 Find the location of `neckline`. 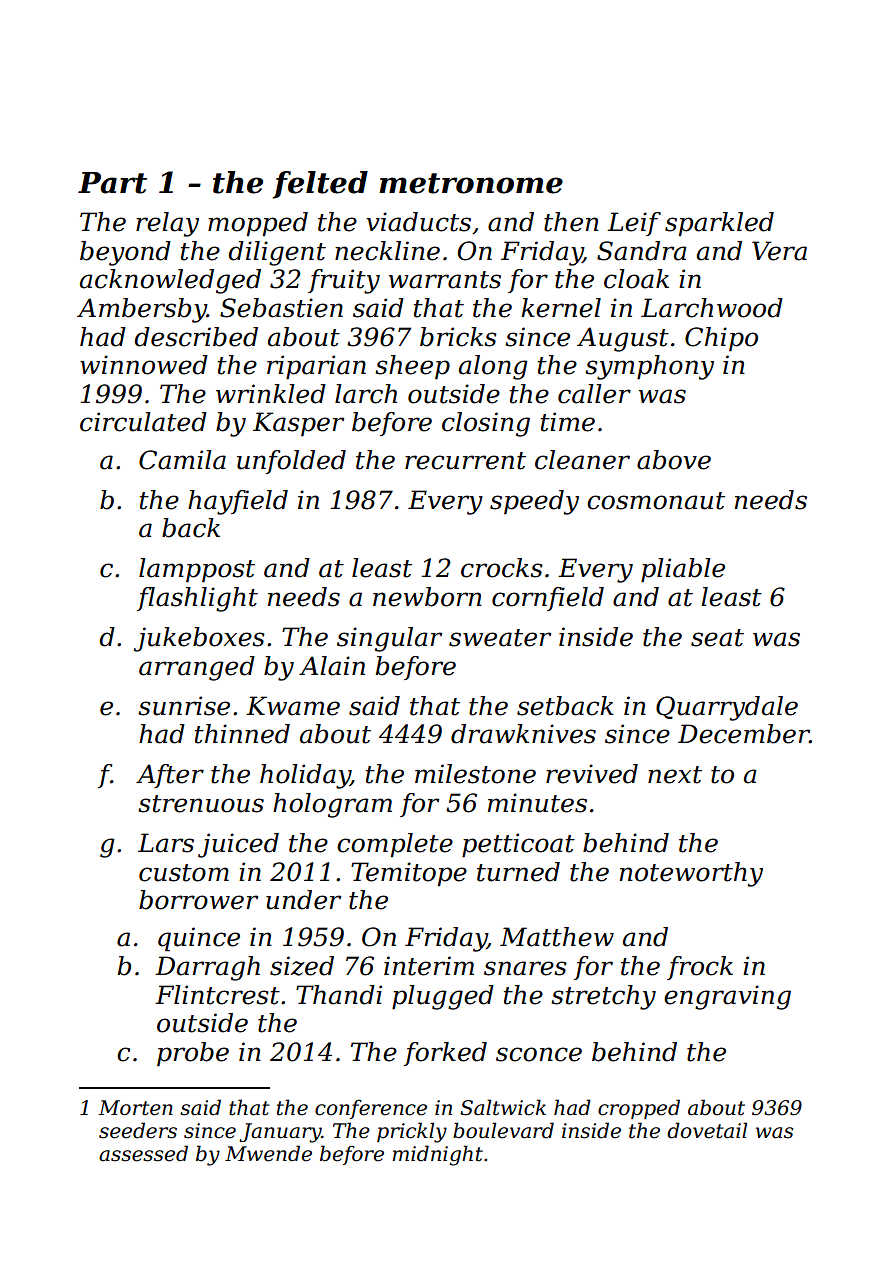

neckline is located at coordinates (387, 251).
